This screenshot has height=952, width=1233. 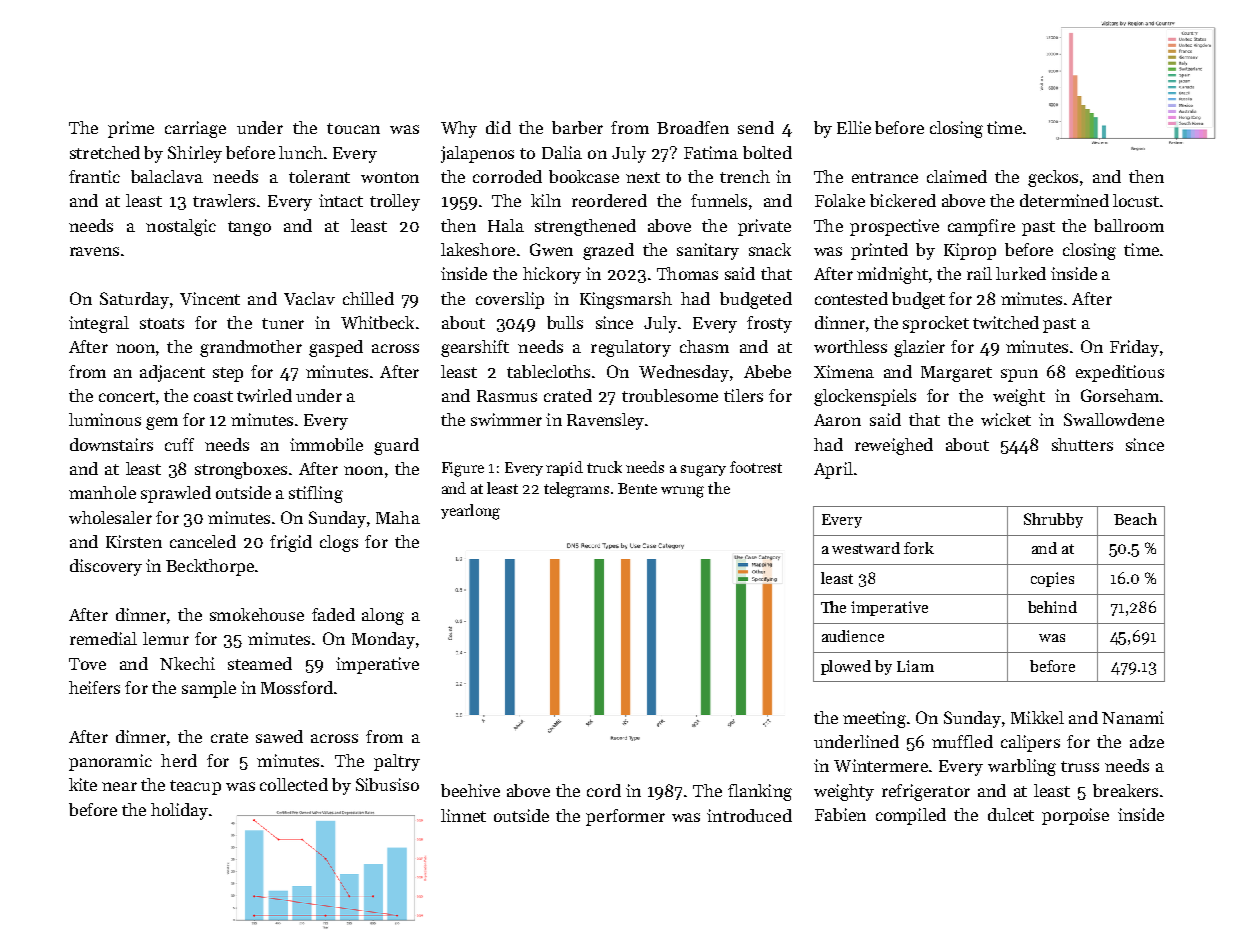 What do you see at coordinates (131, 129) in the screenshot?
I see `prime` at bounding box center [131, 129].
